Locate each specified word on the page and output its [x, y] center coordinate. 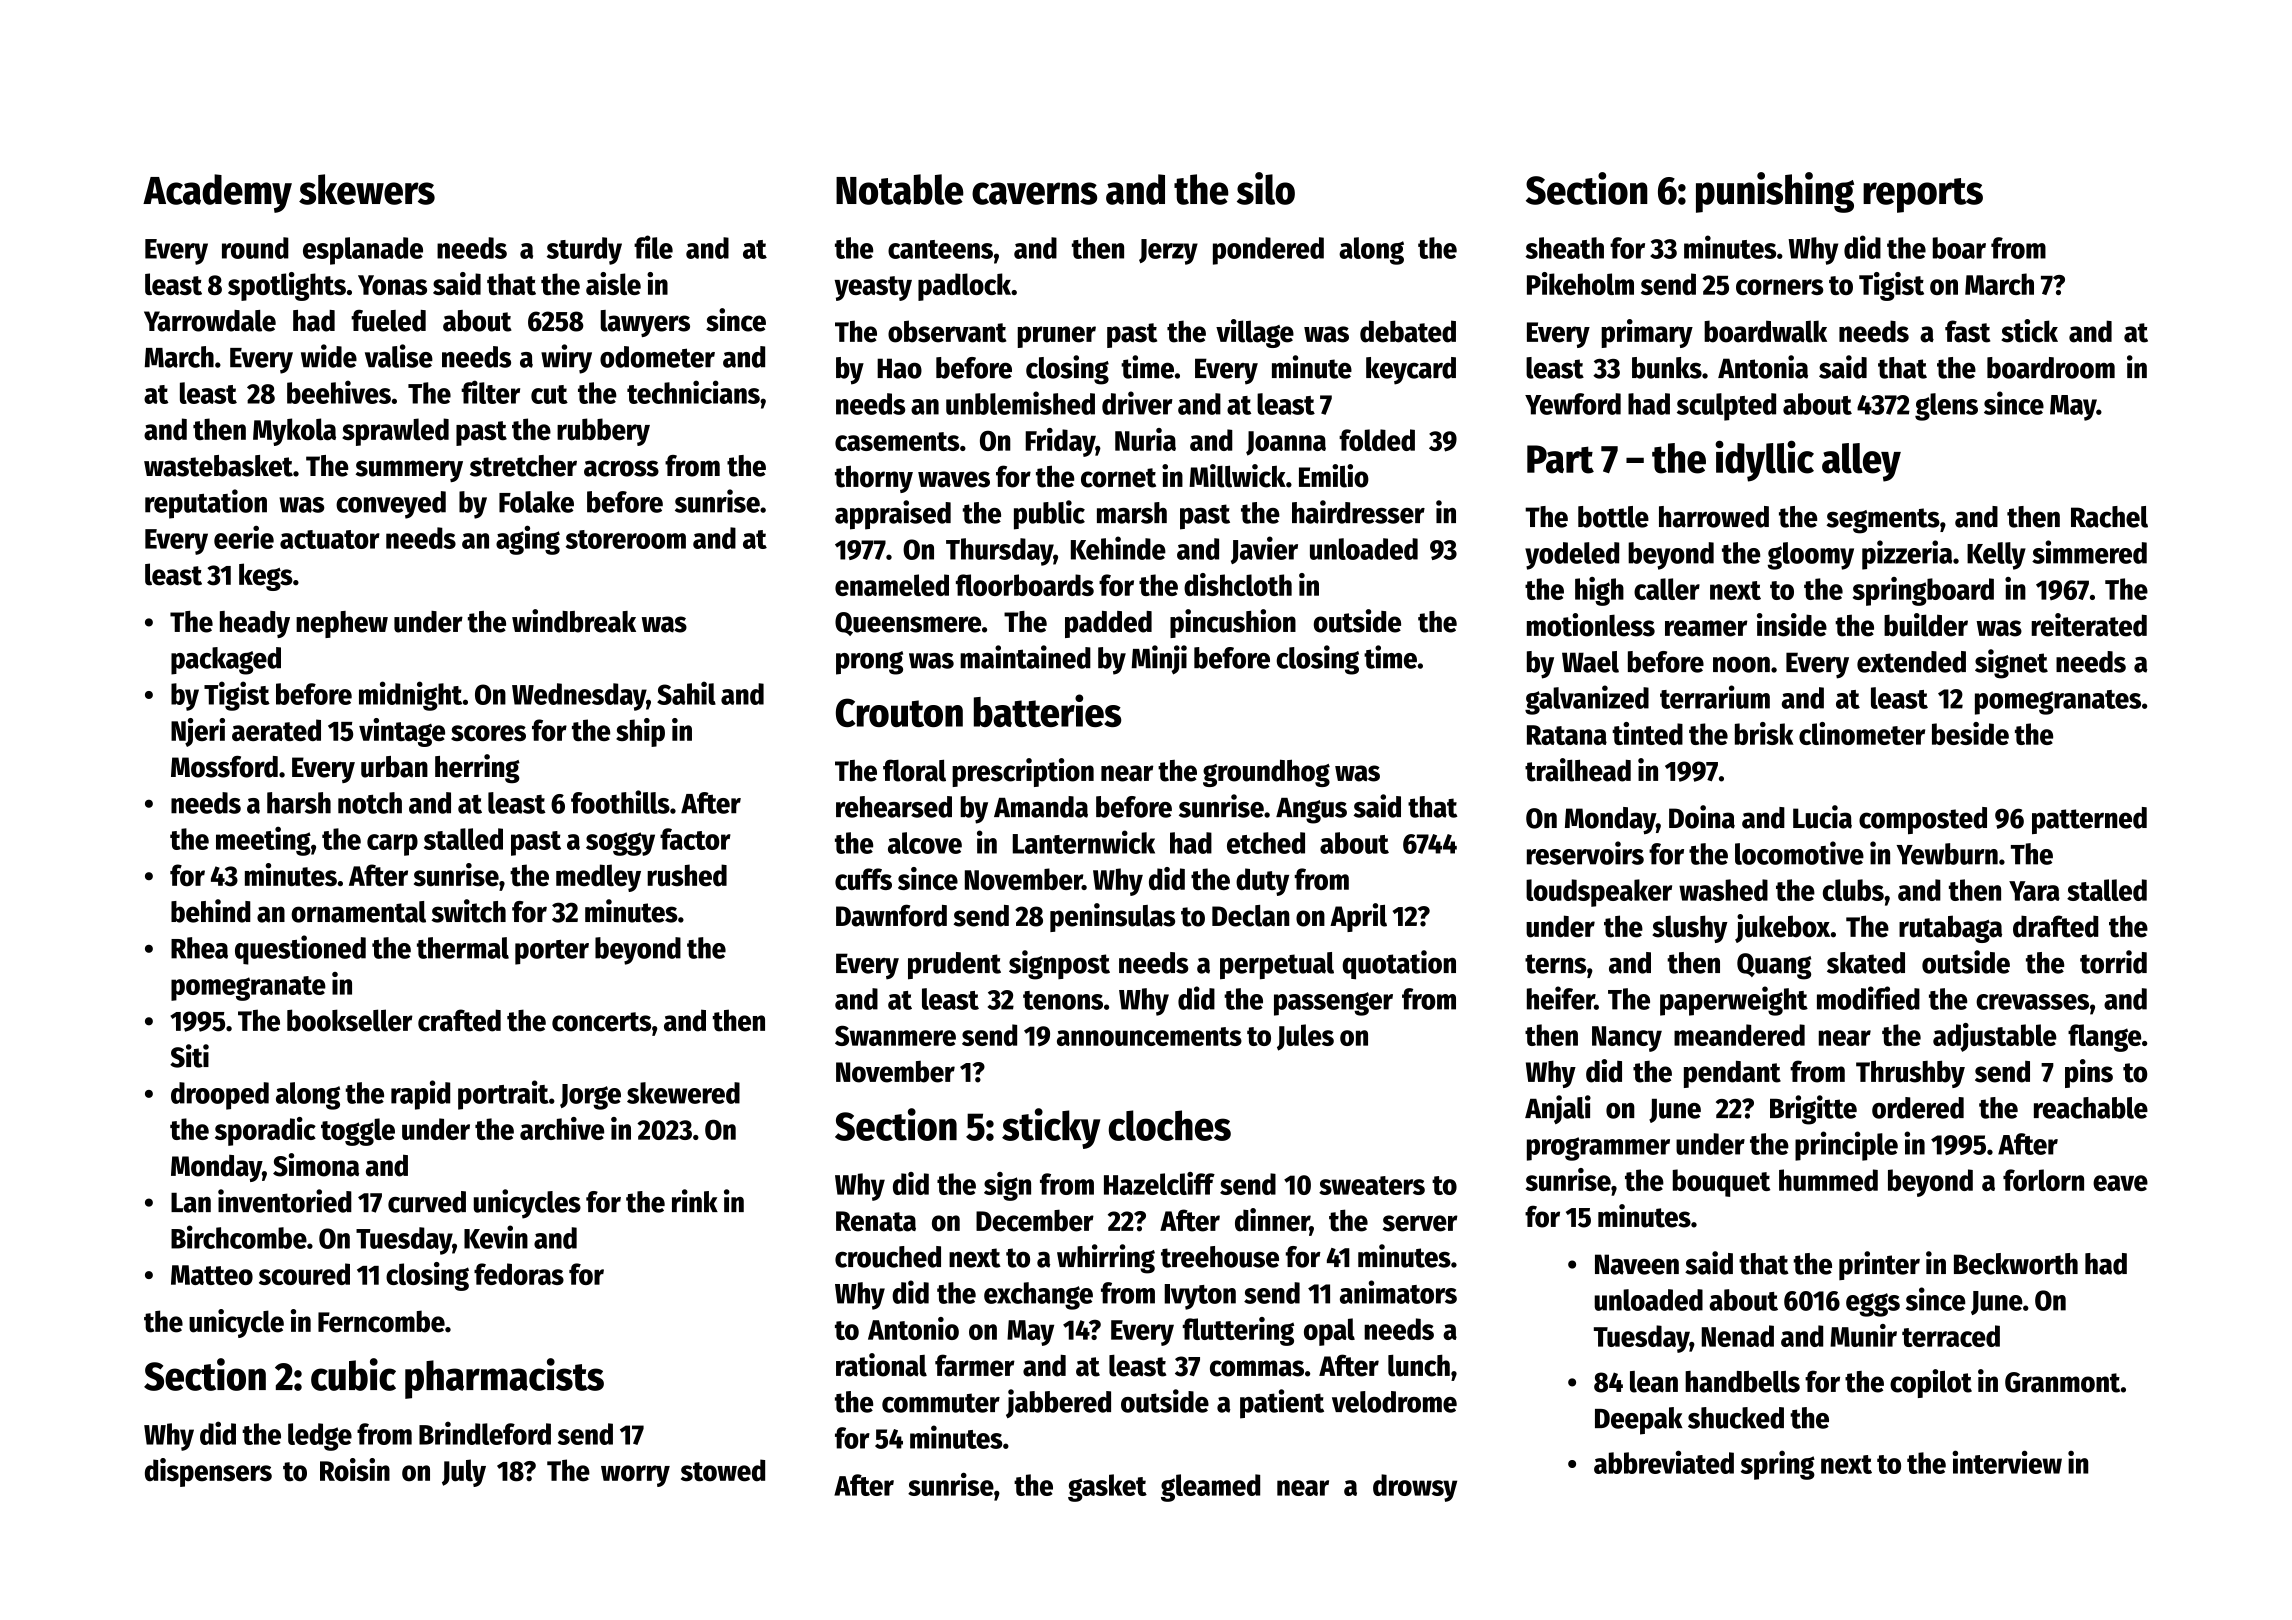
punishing [1775, 192]
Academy [217, 193]
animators [1398, 1292]
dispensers [208, 1472]
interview [2007, 1462]
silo [1266, 188]
